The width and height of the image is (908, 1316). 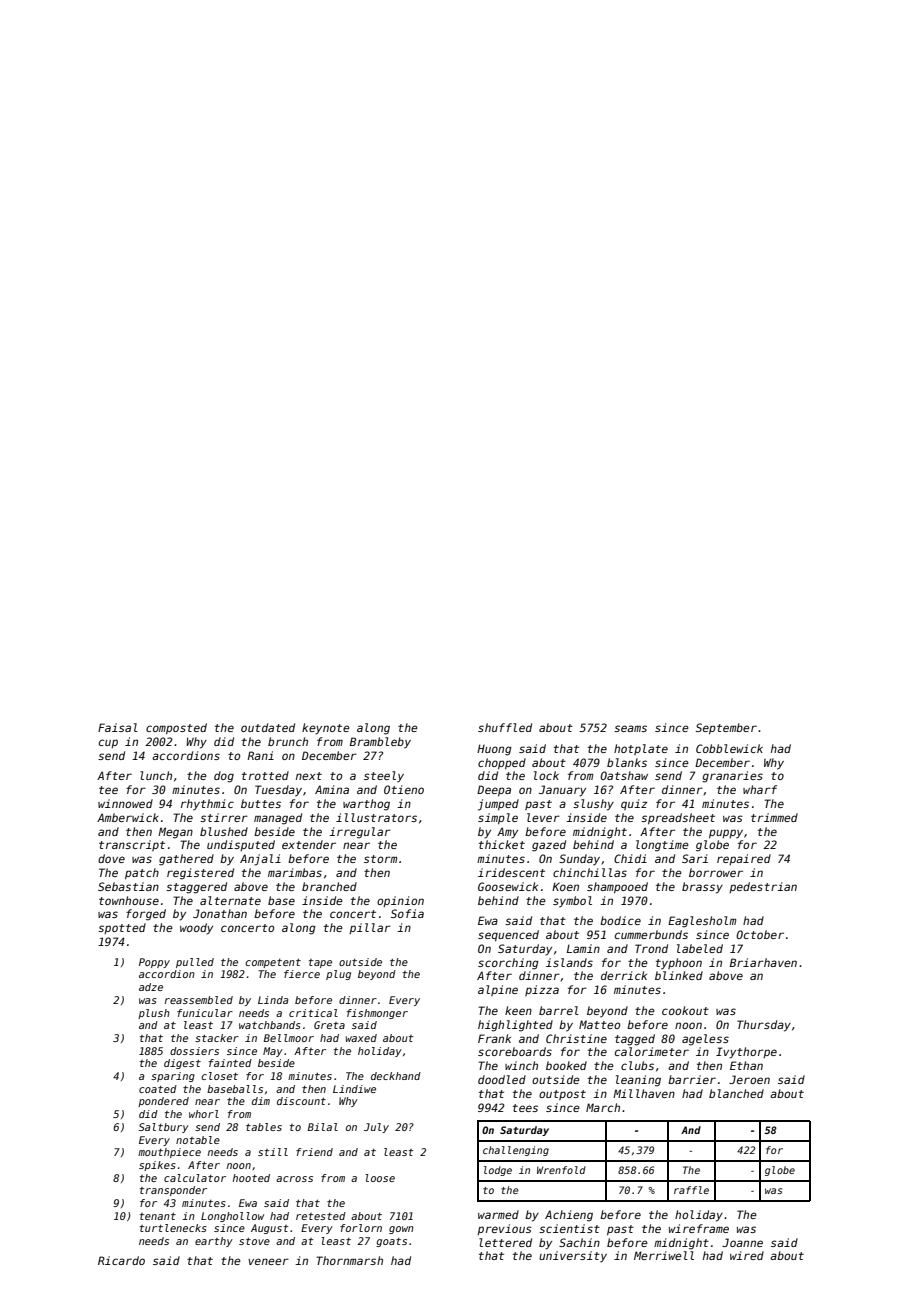 I want to click on storm, so click(x=380, y=859).
